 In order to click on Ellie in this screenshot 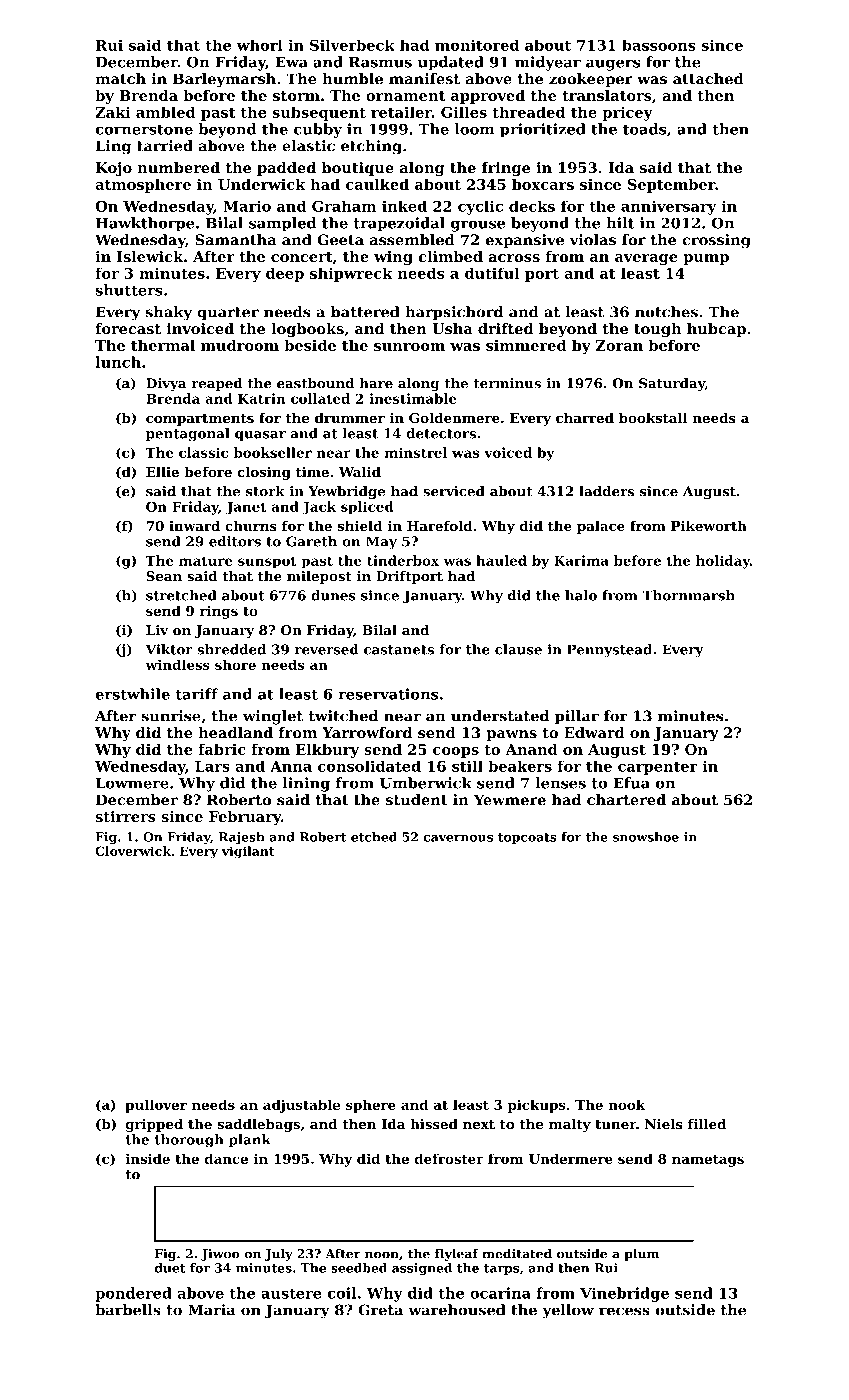, I will do `click(162, 471)`.
